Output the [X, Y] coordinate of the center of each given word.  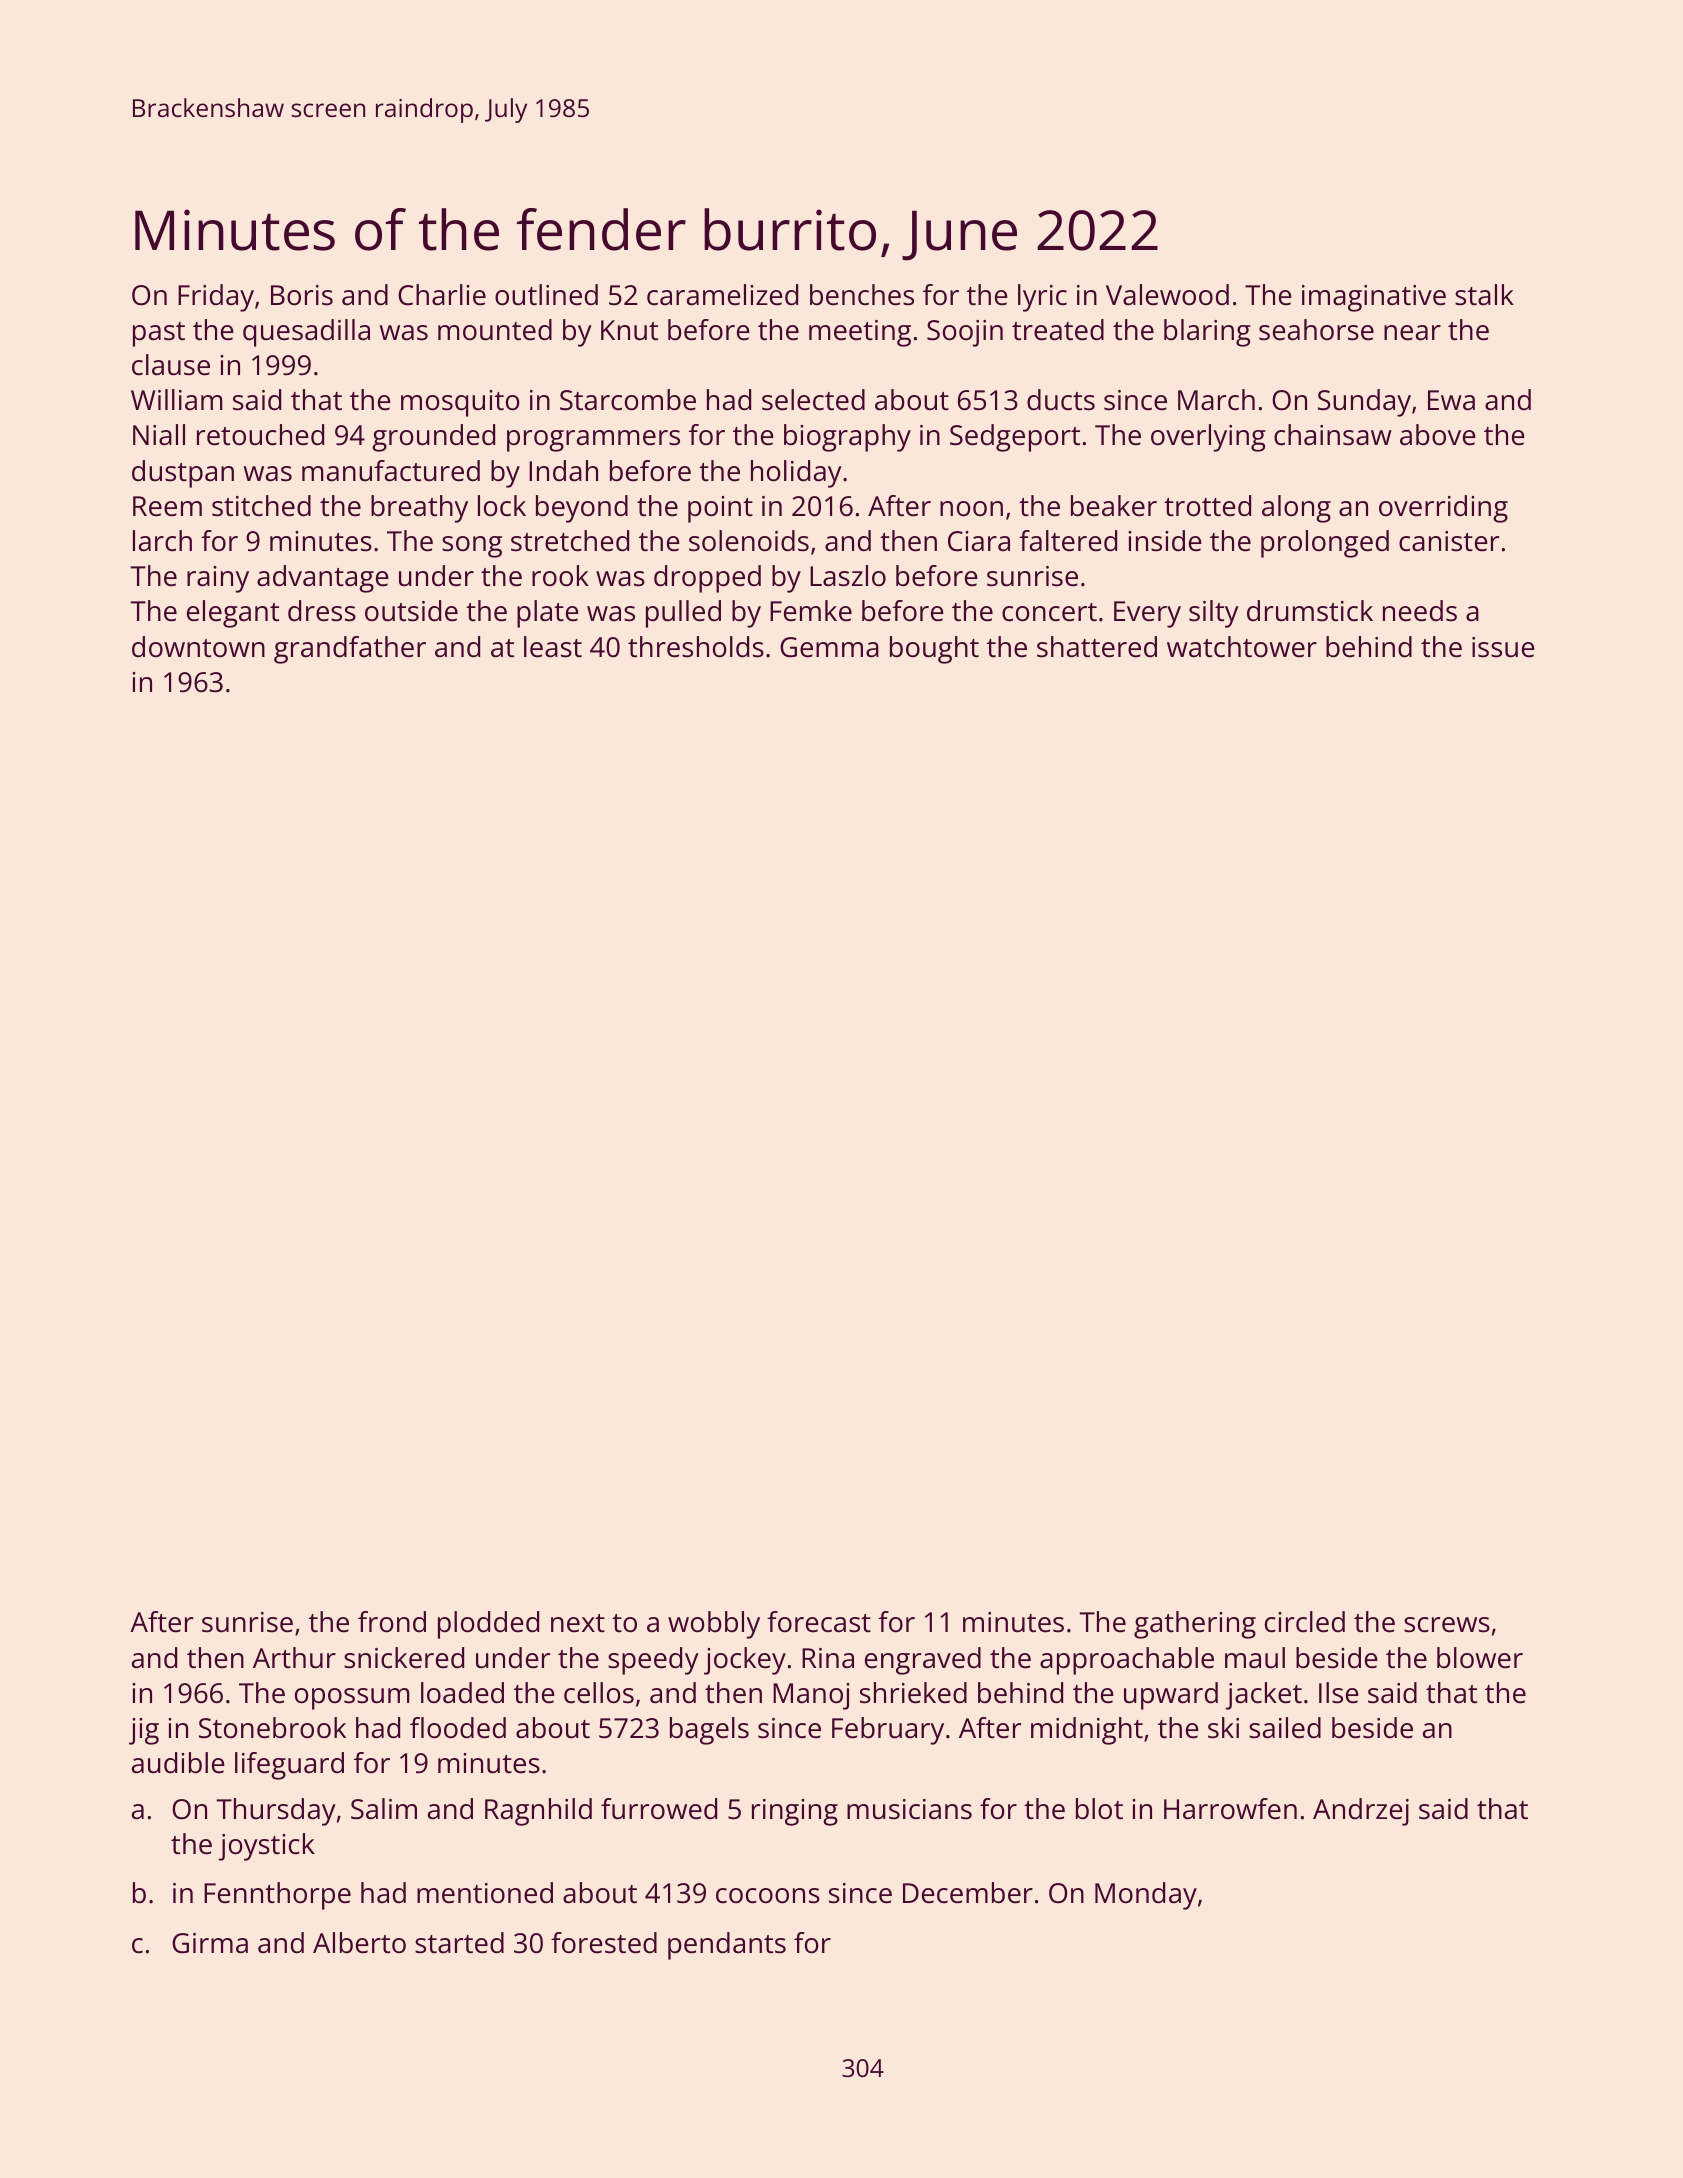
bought [934, 650]
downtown [198, 647]
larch [162, 541]
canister [1449, 541]
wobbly [714, 1625]
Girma [210, 1943]
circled [1305, 1622]
